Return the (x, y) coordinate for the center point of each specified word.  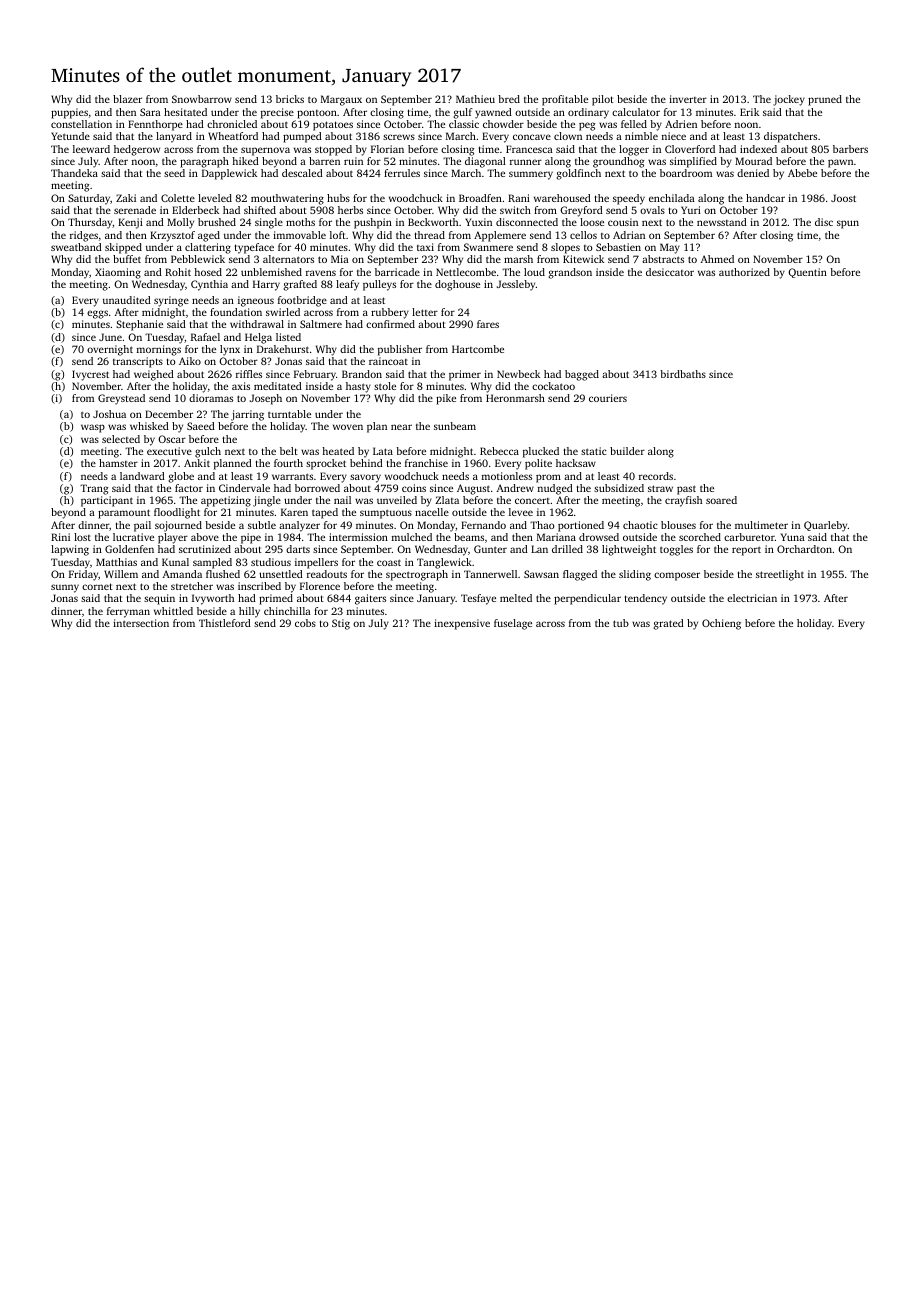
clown (568, 136)
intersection (141, 623)
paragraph (204, 162)
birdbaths (683, 374)
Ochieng (721, 624)
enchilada (672, 198)
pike (446, 399)
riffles (249, 374)
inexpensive (462, 624)
